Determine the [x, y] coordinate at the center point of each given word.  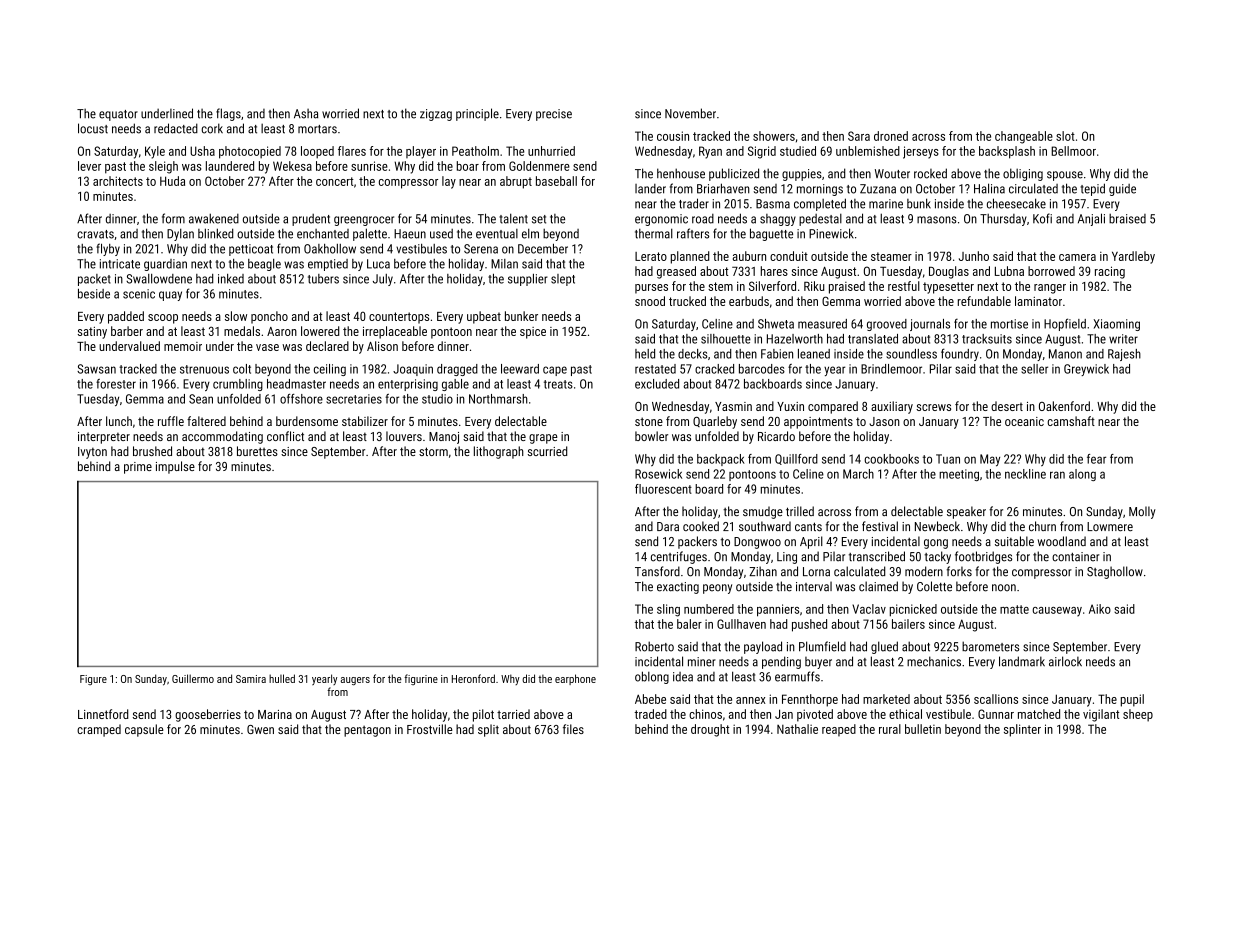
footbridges [983, 557]
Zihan [763, 571]
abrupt [516, 182]
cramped [99, 730]
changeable [1024, 137]
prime [138, 468]
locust [93, 128]
